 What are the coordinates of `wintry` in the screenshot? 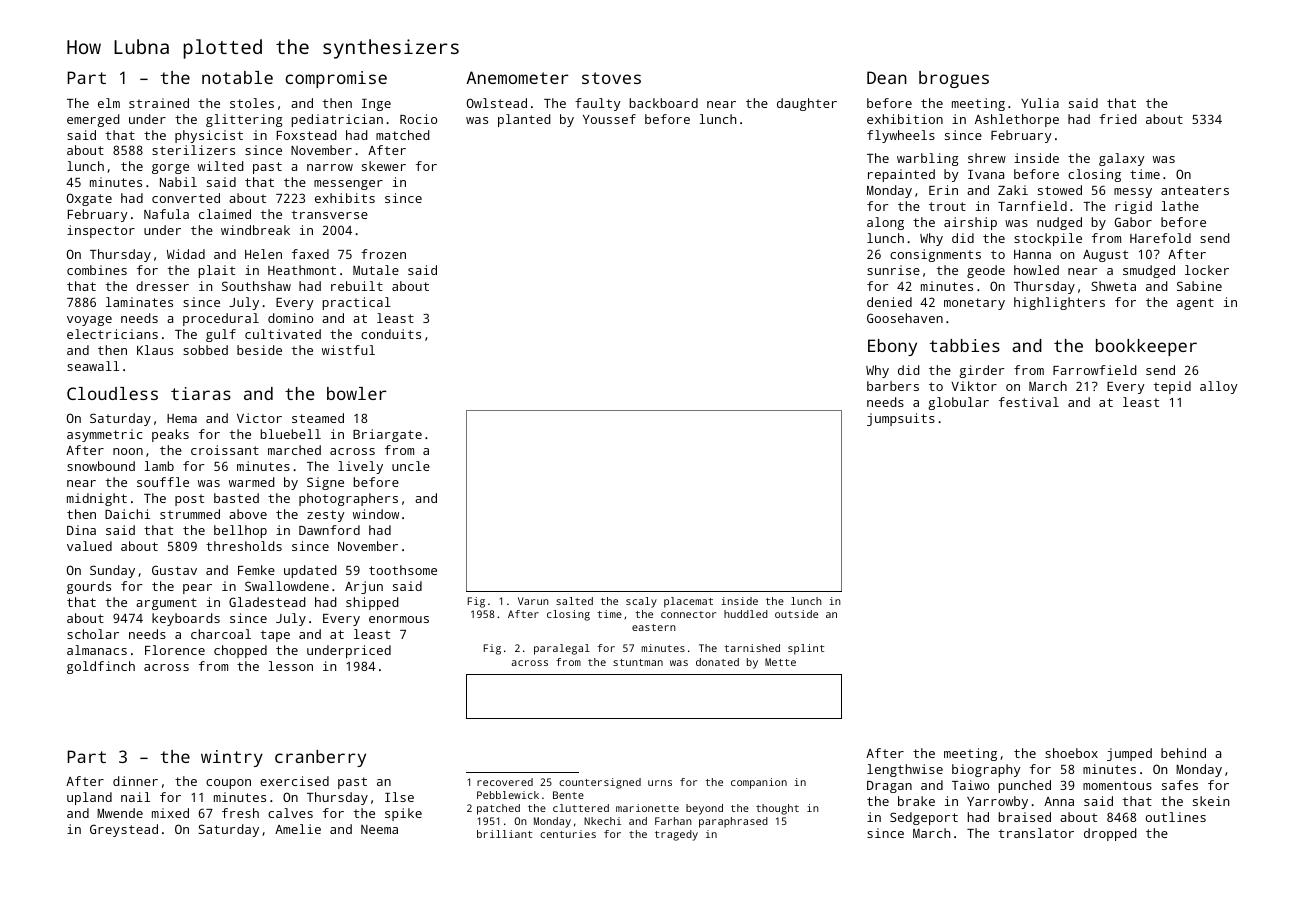 It's located at (232, 758).
